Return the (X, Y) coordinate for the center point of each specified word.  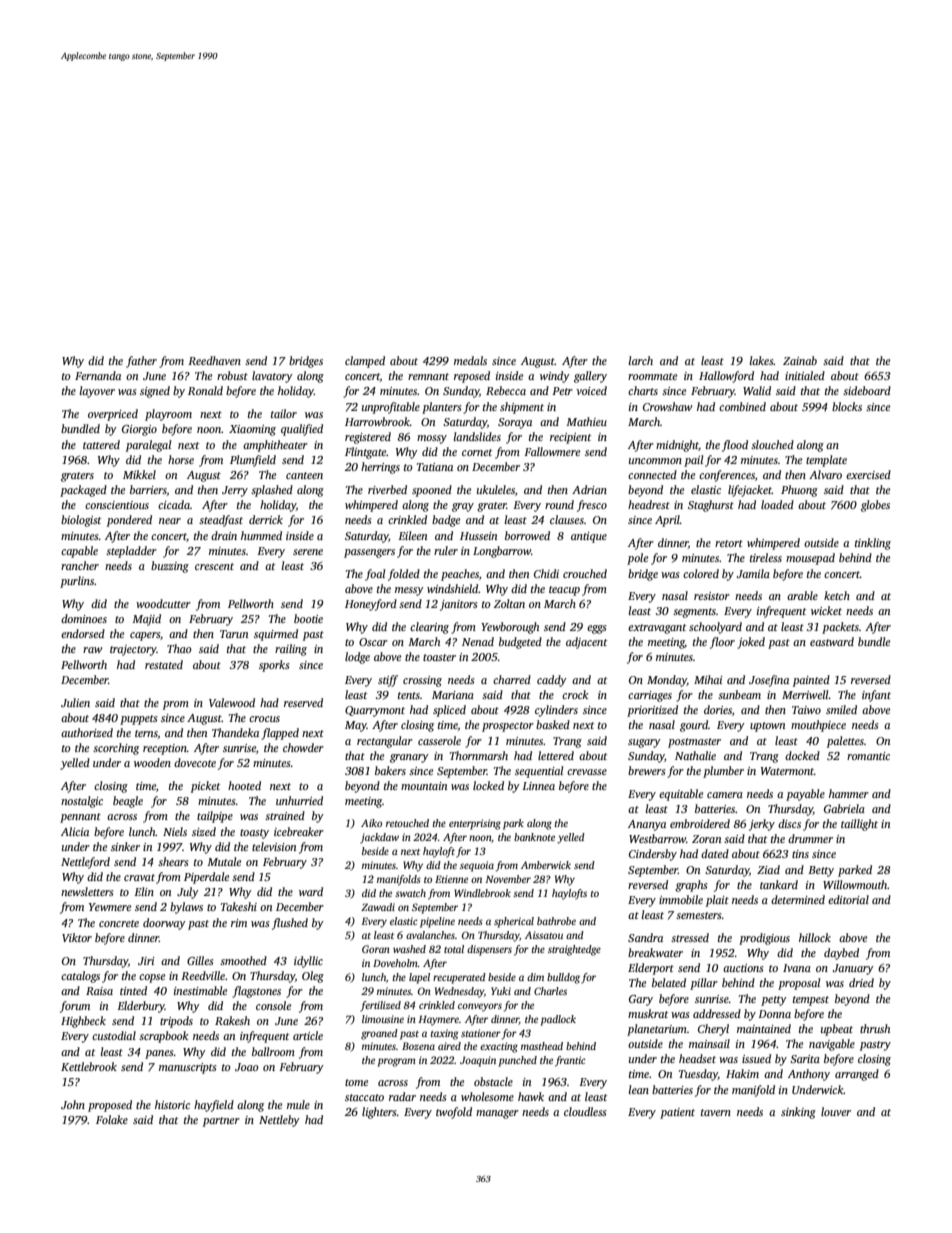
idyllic (308, 962)
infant (876, 696)
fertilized (380, 1006)
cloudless (585, 1111)
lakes (761, 360)
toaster (439, 657)
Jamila (753, 573)
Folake (112, 1119)
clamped (365, 362)
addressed (717, 1013)
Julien (75, 702)
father (141, 362)
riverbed (387, 489)
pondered (129, 521)
